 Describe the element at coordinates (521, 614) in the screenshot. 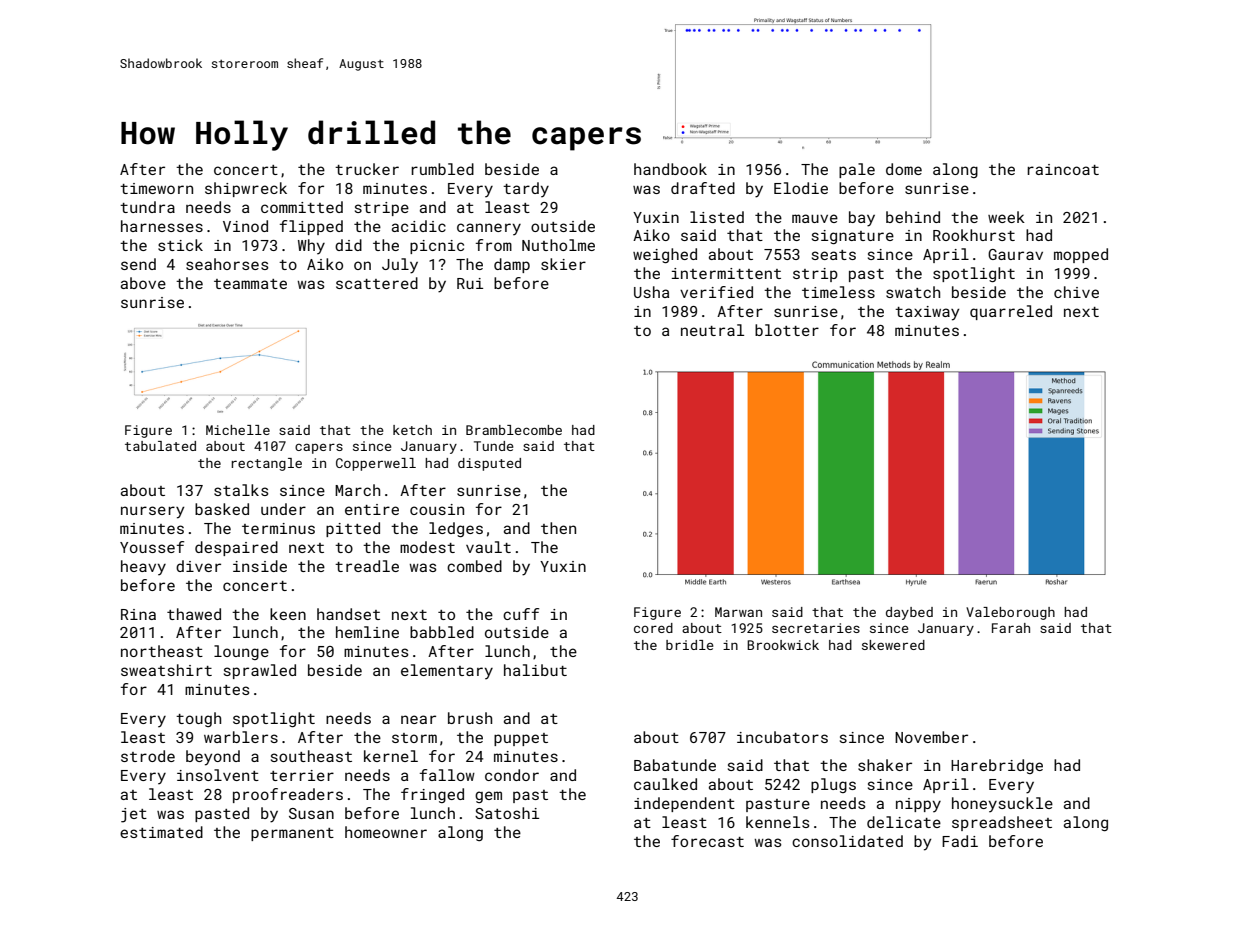

I see `cuff` at that location.
